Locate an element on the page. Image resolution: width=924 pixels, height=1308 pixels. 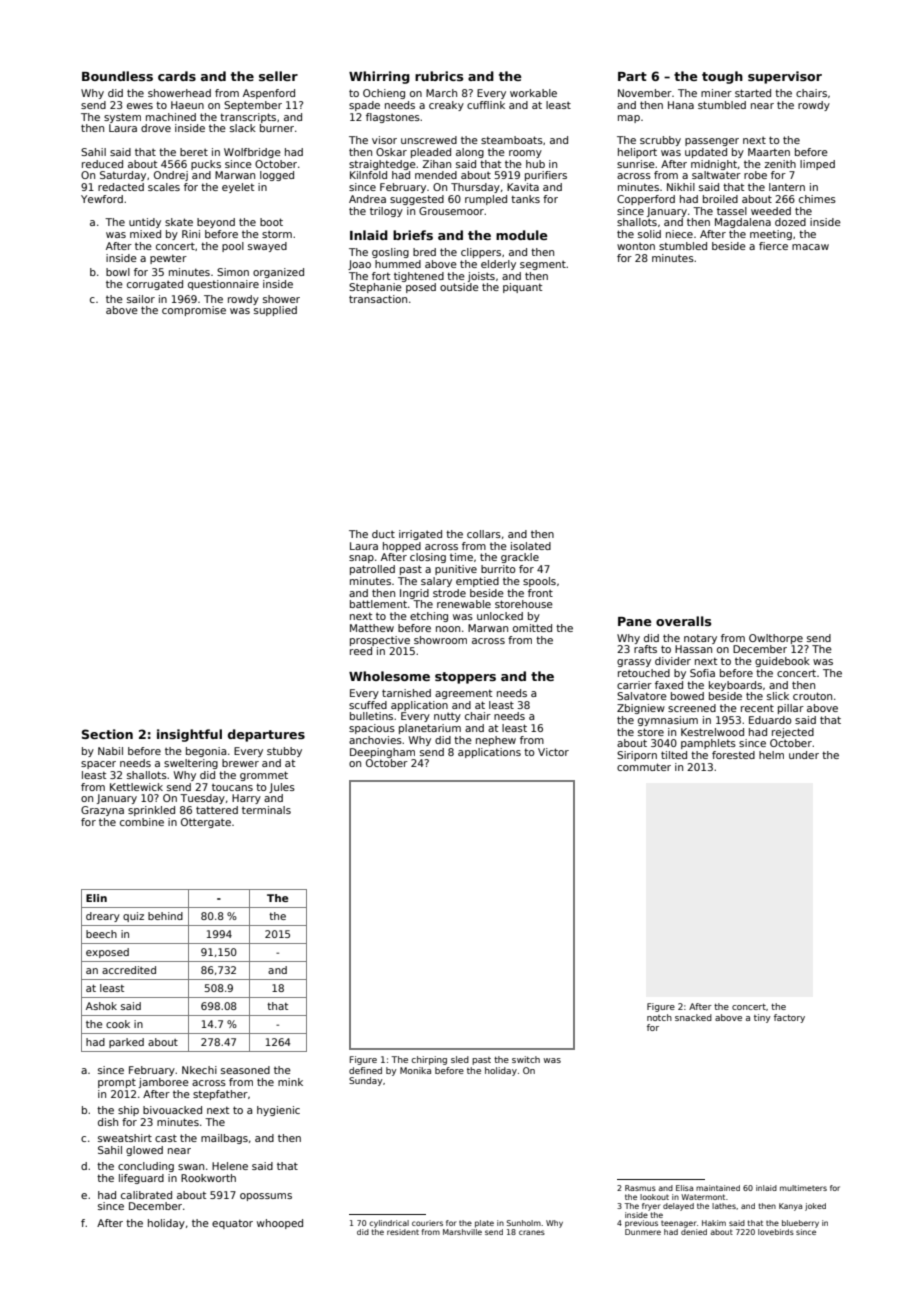
Dunmere is located at coordinates (643, 1232).
